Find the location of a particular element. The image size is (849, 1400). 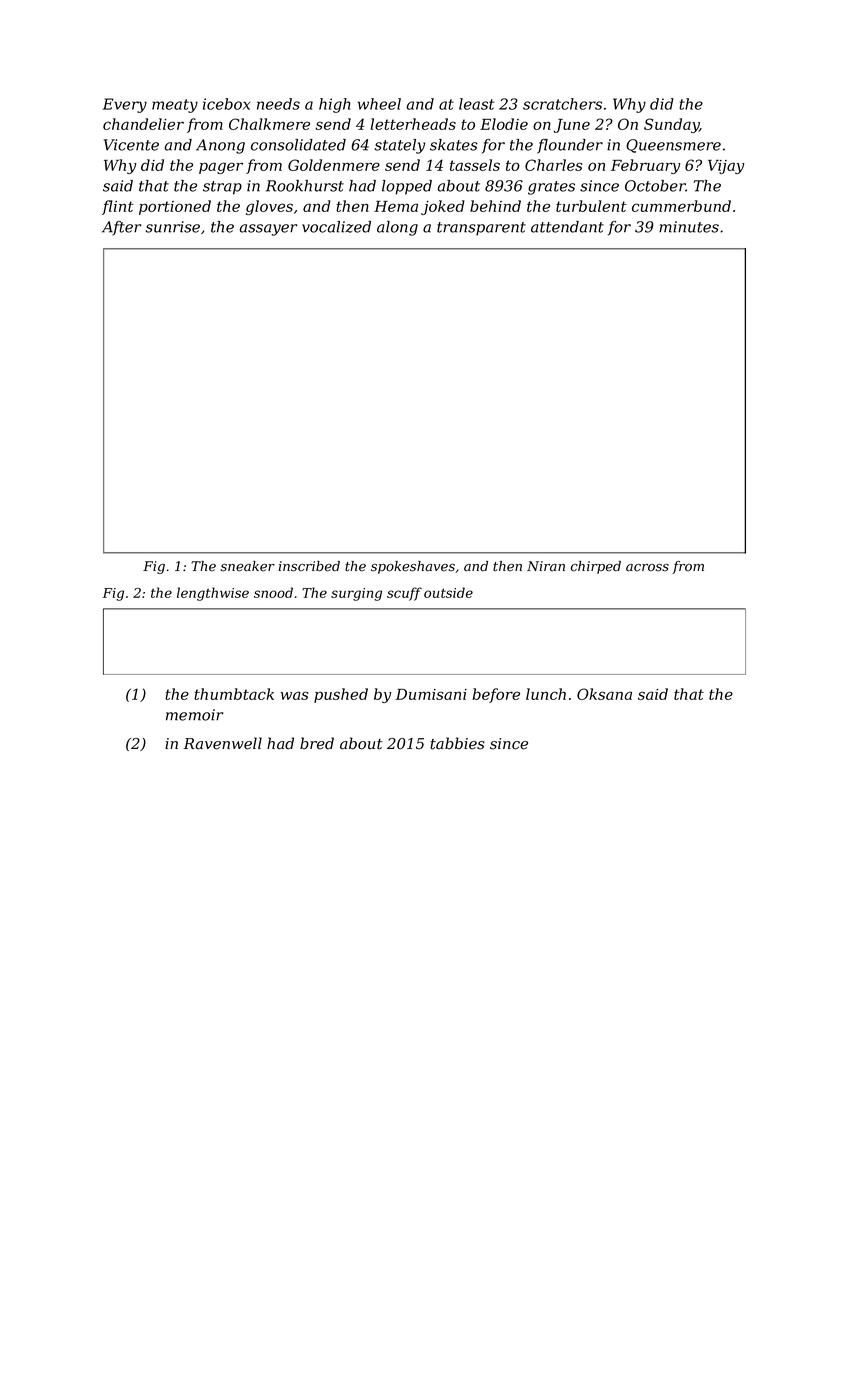

behind is located at coordinates (495, 206).
